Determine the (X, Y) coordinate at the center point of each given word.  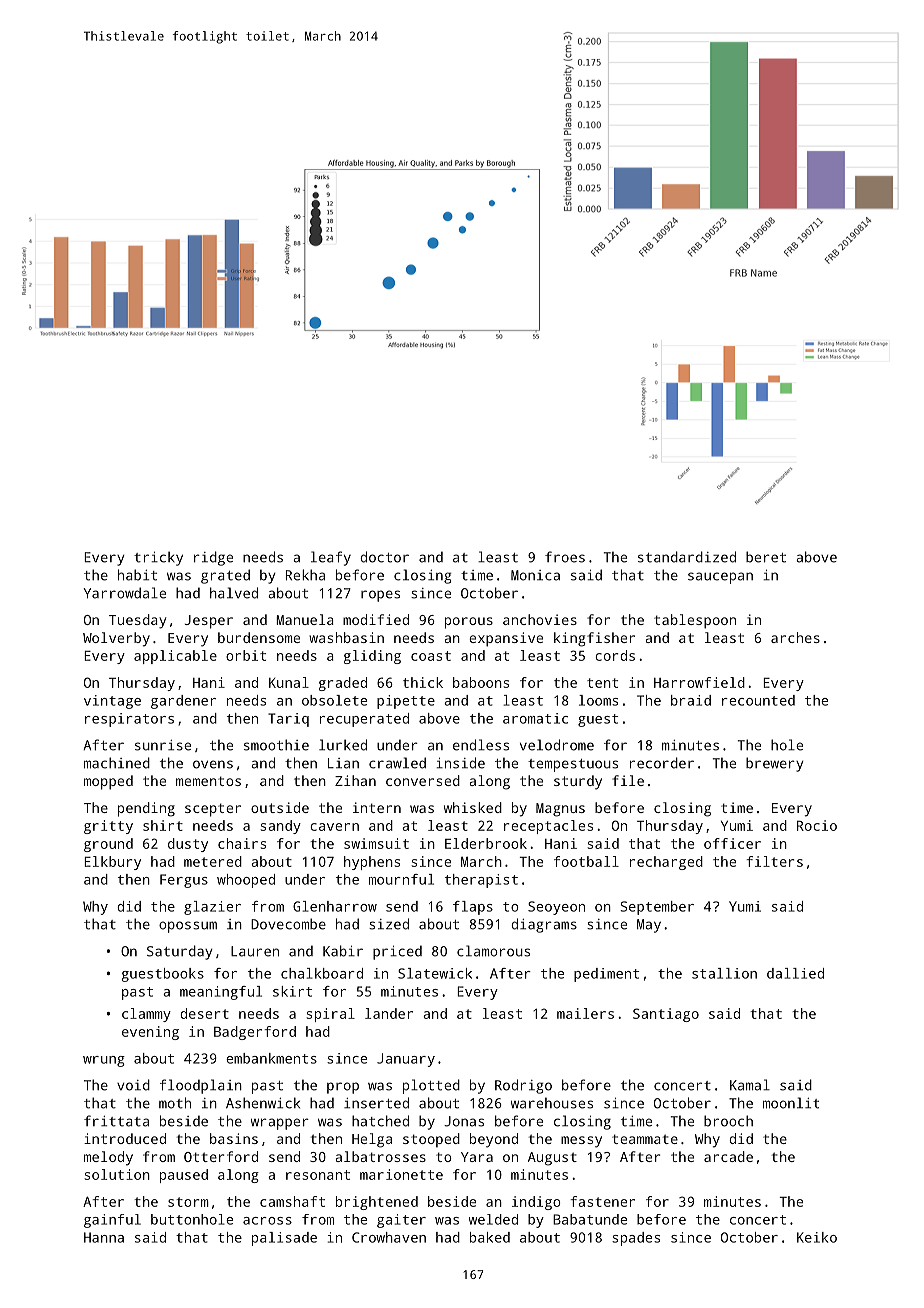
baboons (481, 682)
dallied (795, 973)
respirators (129, 720)
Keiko (817, 1237)
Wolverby (116, 639)
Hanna (104, 1237)
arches (795, 637)
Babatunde (590, 1219)
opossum (188, 927)
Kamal (750, 1085)
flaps (473, 908)
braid (691, 700)
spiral (331, 1015)
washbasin (346, 637)
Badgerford (255, 1033)
